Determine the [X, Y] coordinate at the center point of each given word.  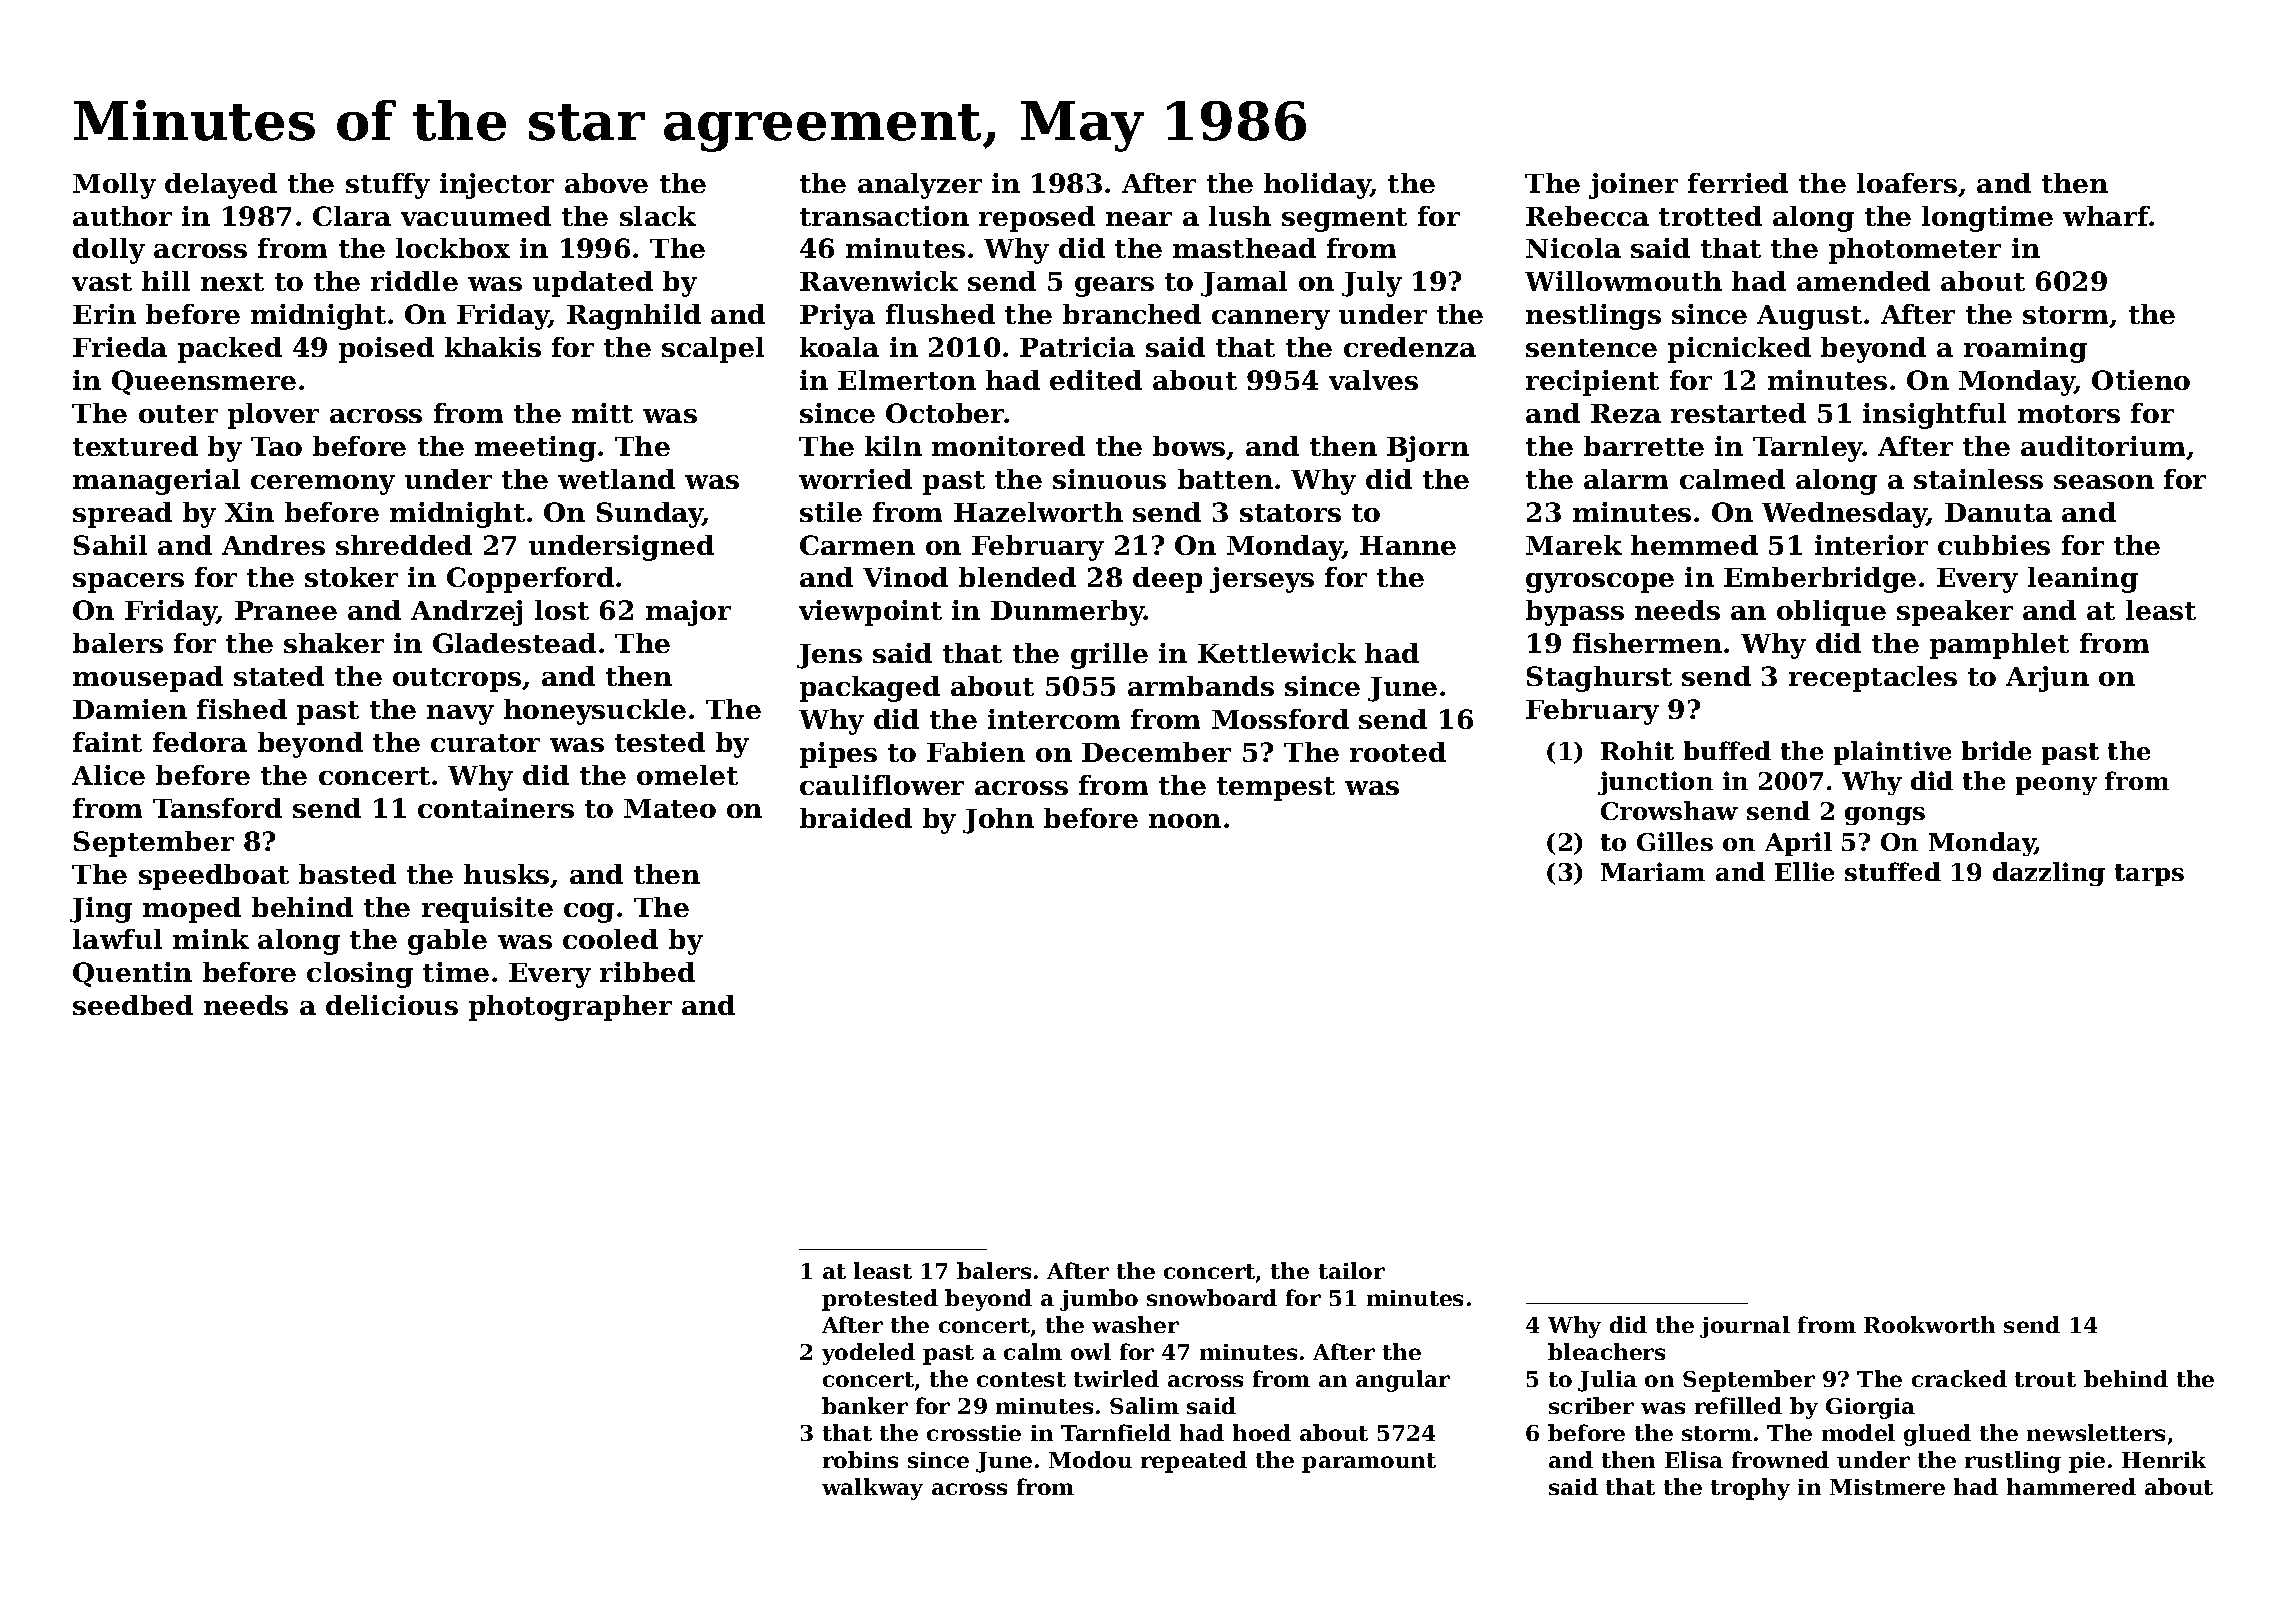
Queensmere [204, 382]
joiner [1633, 186]
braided [856, 818]
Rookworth [1929, 1324]
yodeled [868, 1354]
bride [1996, 750]
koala [839, 347]
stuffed [1893, 871]
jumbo [1099, 1300]
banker [865, 1405]
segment [1344, 220]
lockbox [453, 248]
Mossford [1280, 719]
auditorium [2104, 447]
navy [460, 715]
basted [347, 874]
